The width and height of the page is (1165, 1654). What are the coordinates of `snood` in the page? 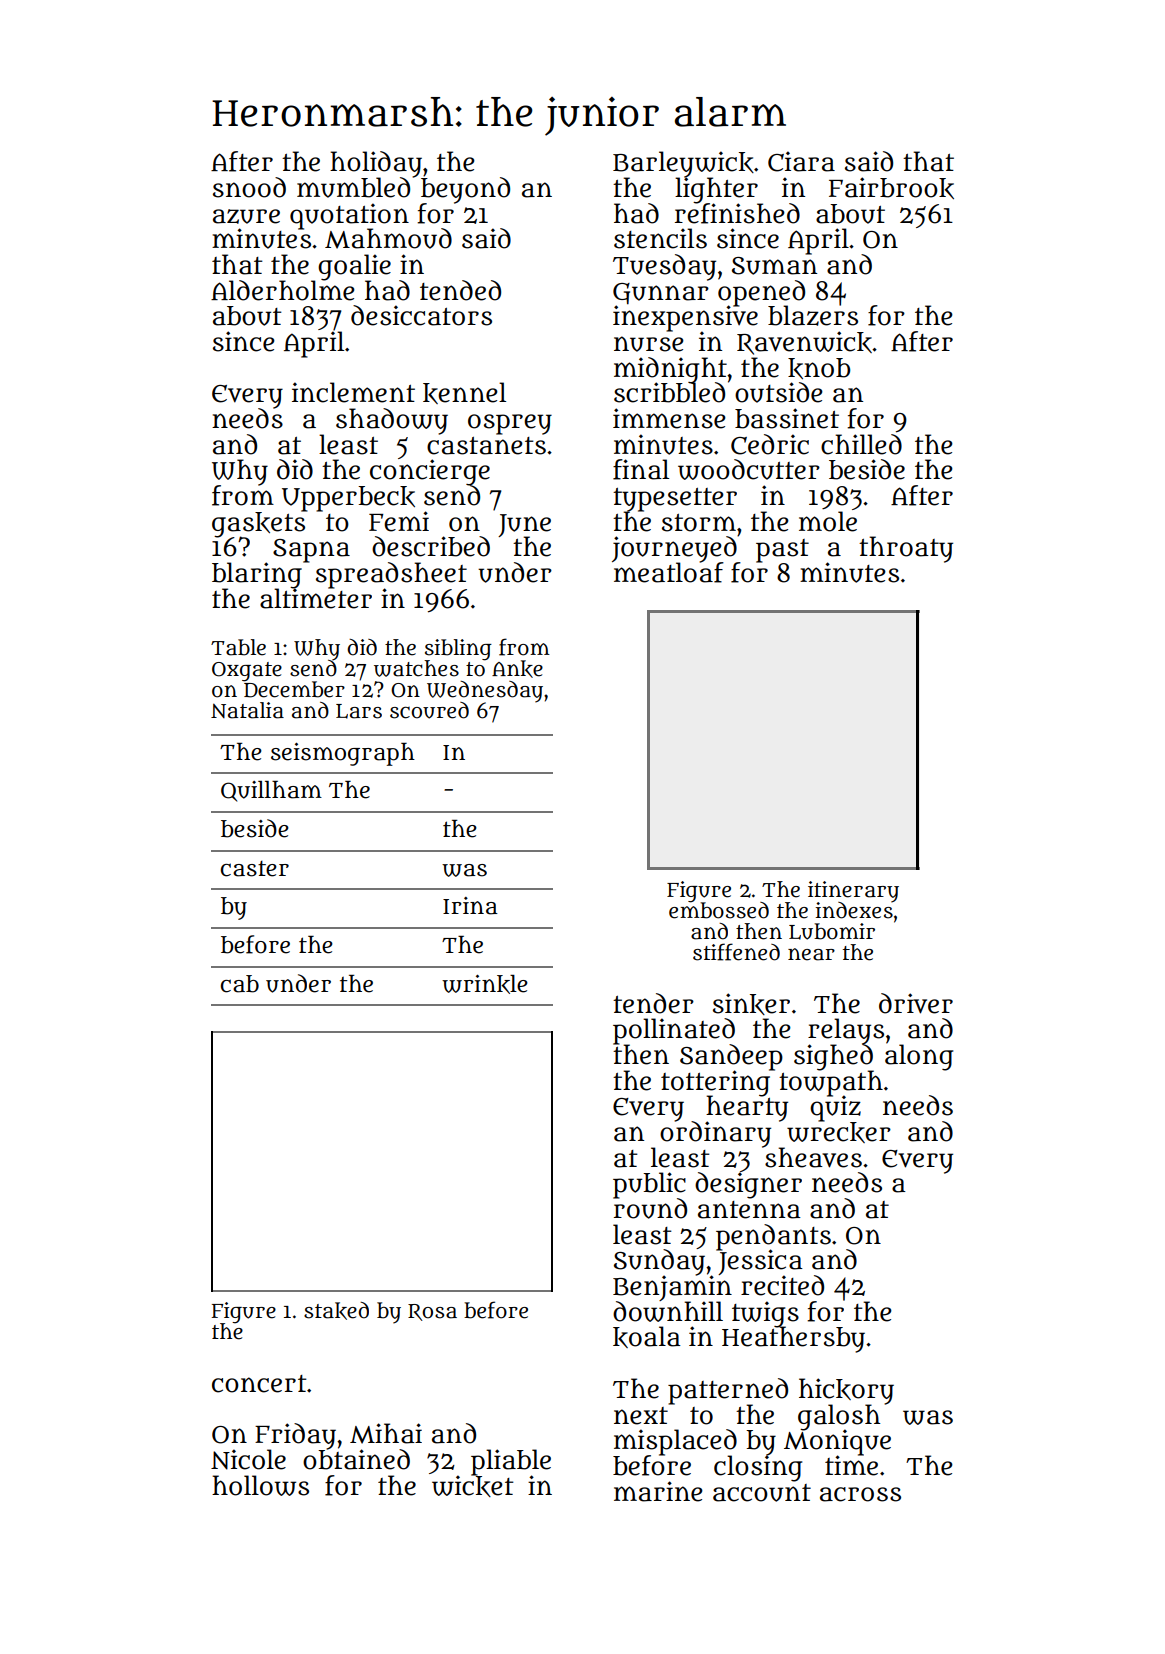 It's located at (249, 187).
